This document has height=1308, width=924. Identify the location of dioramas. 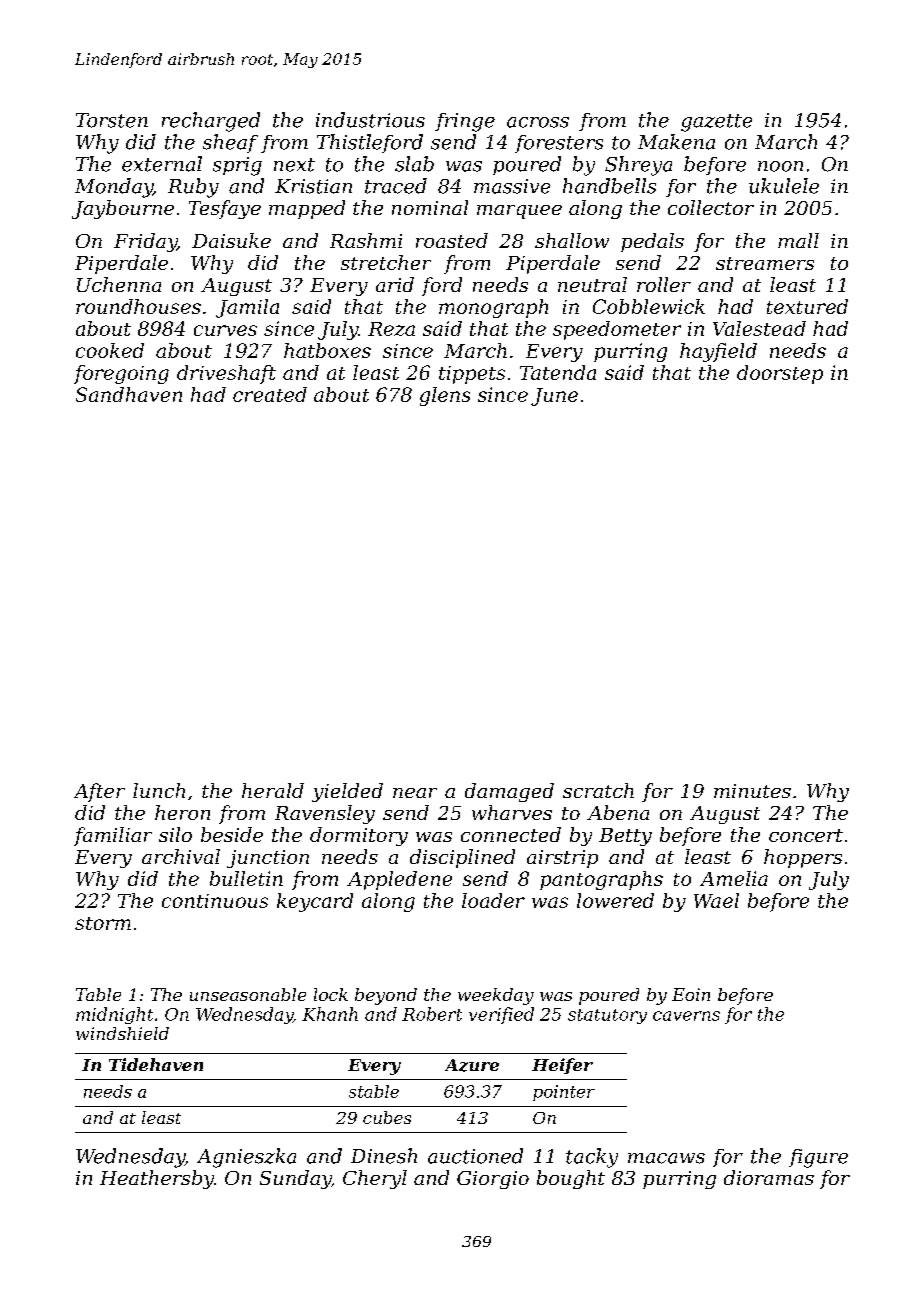
(769, 1177).
